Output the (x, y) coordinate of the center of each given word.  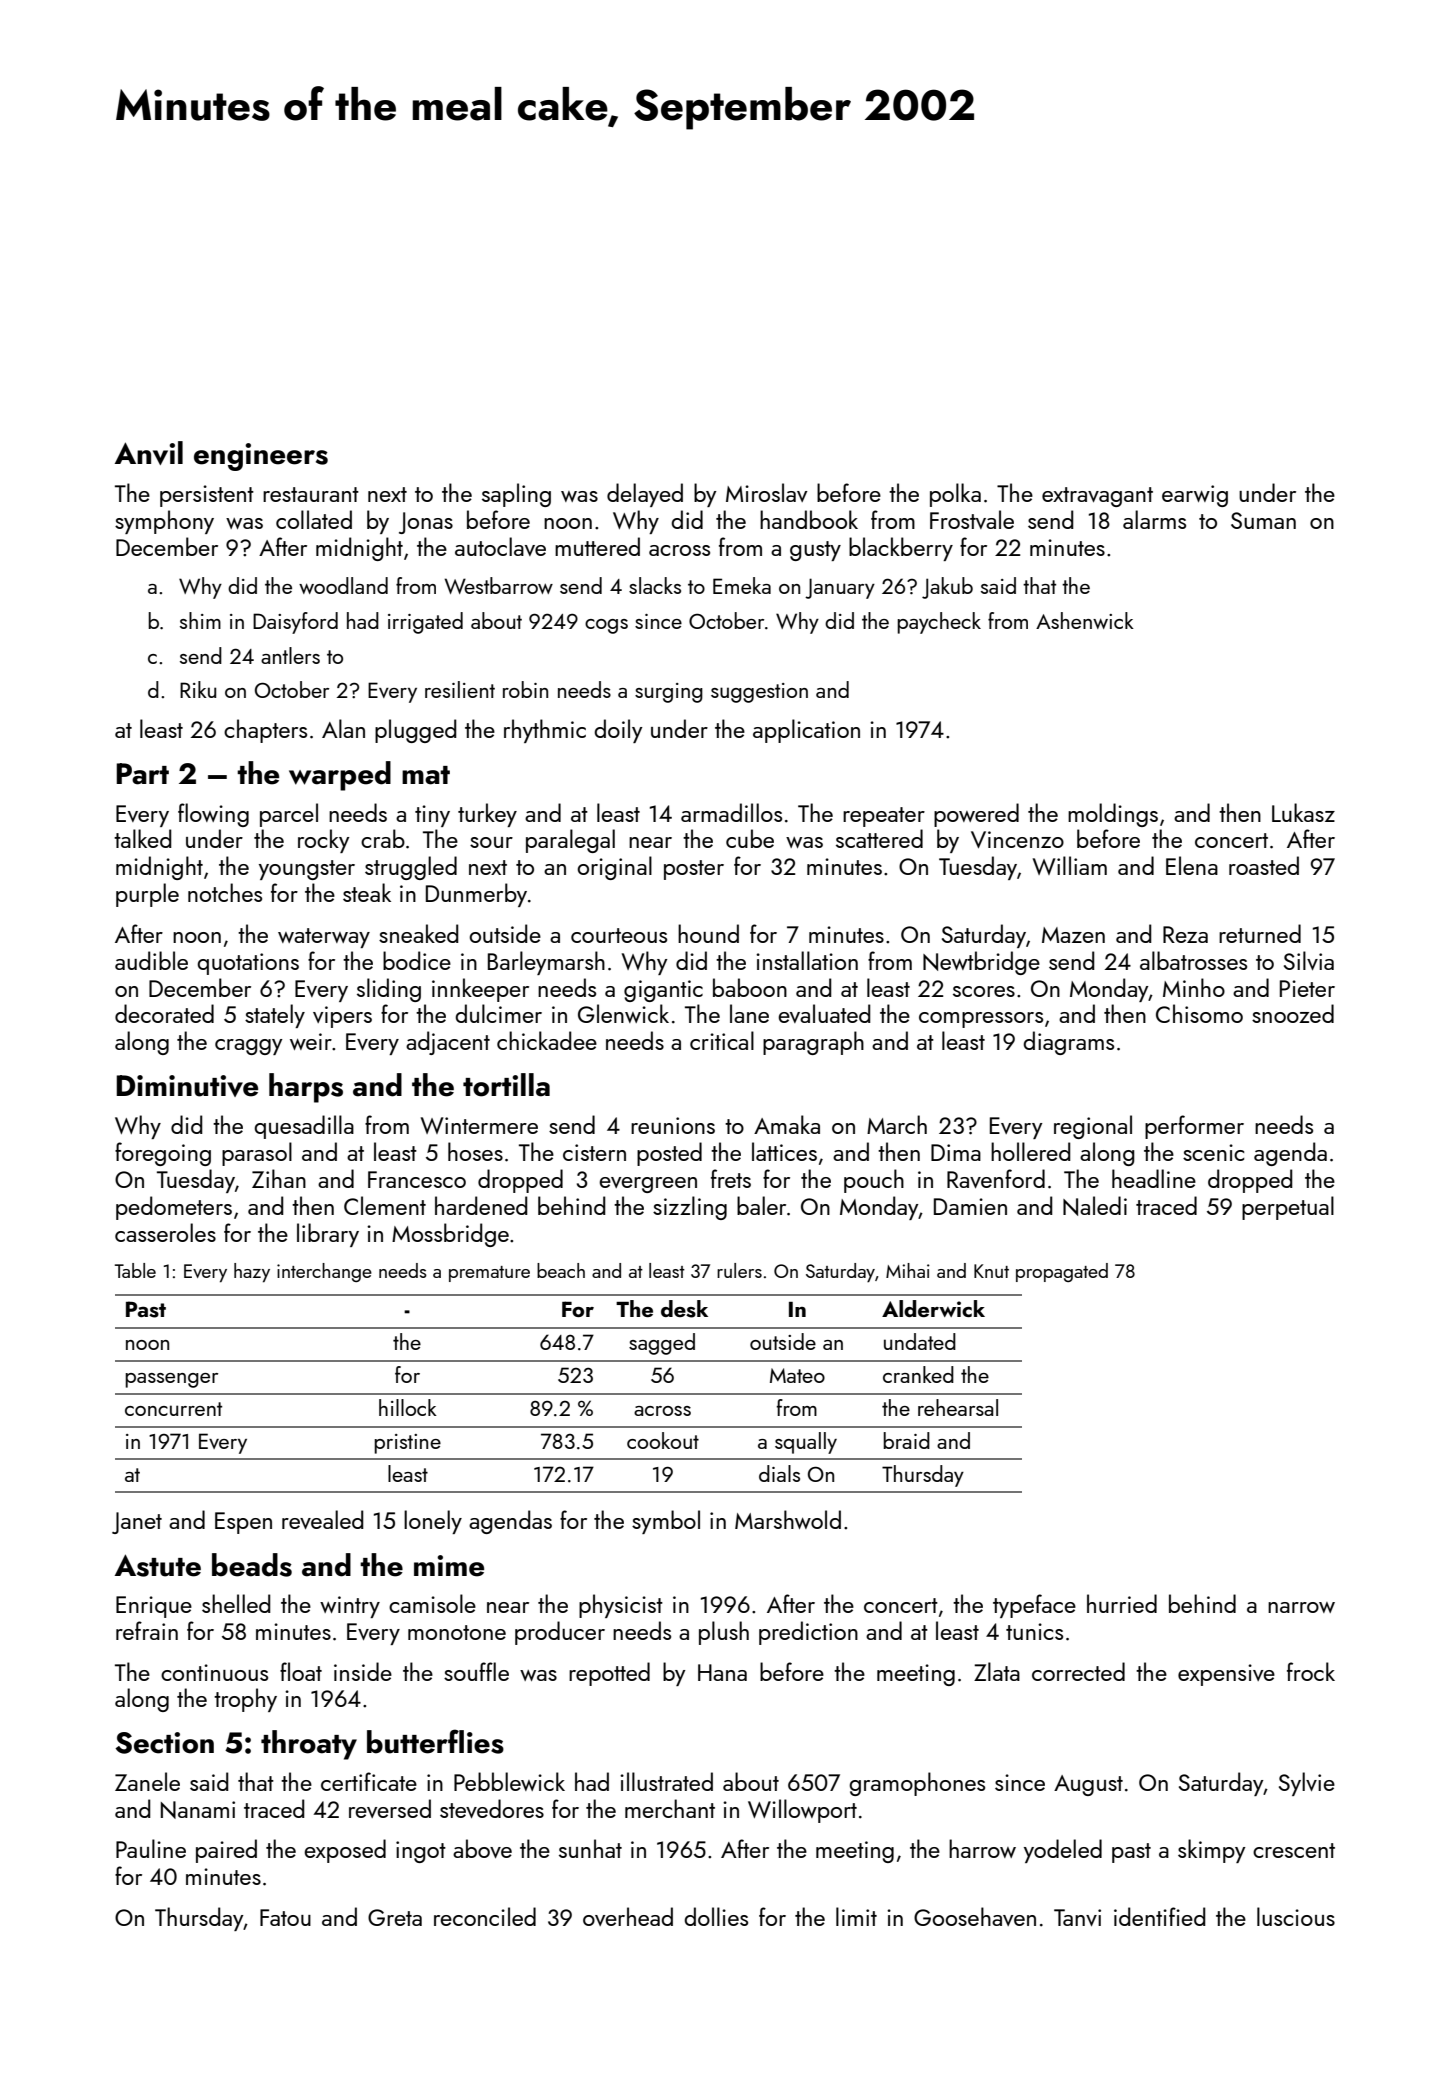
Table (135, 1270)
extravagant (1097, 497)
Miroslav (766, 492)
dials (779, 1473)
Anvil (149, 453)
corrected (1078, 1671)
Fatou (285, 1917)
